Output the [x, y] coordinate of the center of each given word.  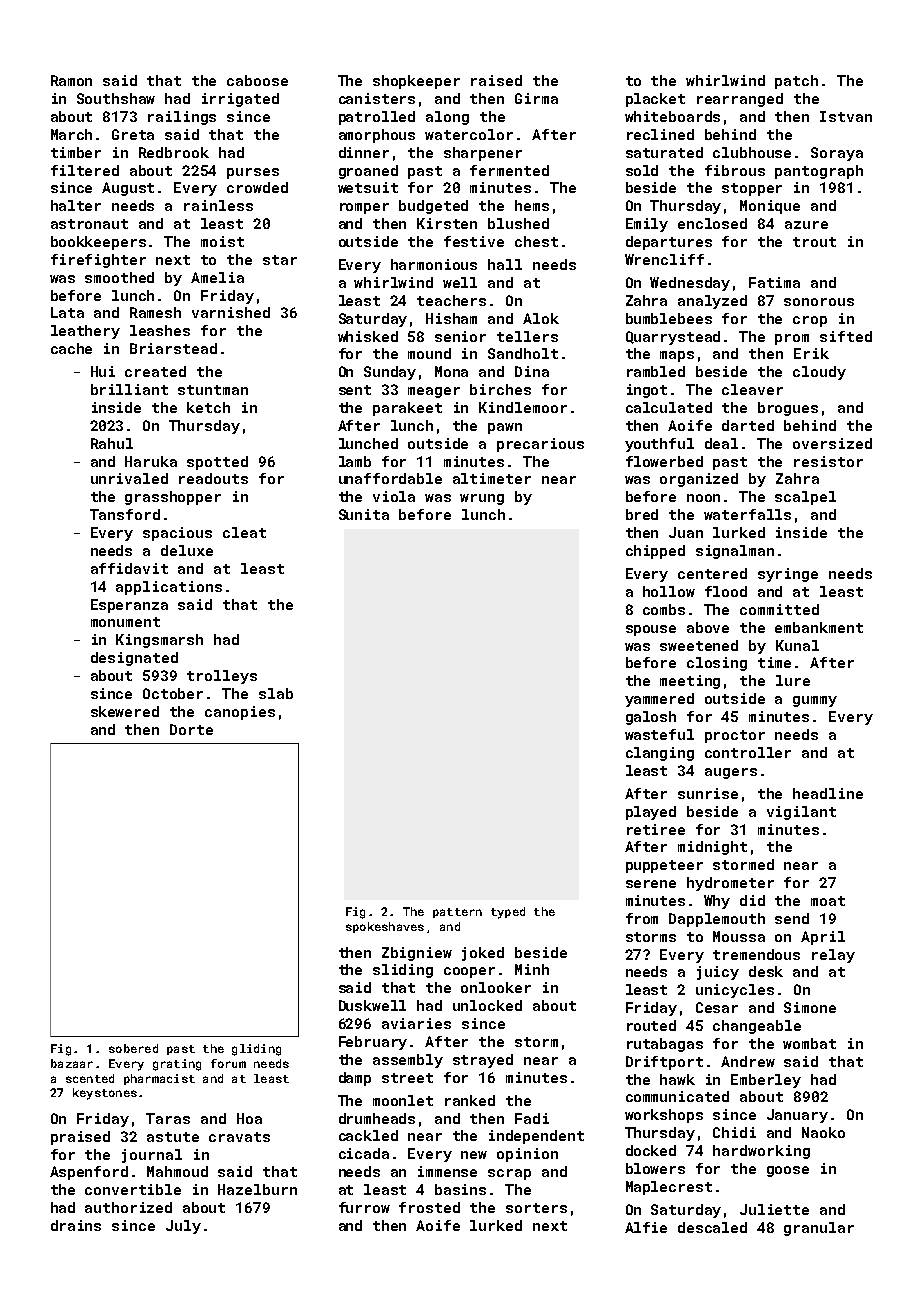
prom [792, 339]
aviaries [416, 1023]
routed [651, 1025]
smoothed [119, 277]
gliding [256, 1050]
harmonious [434, 264]
